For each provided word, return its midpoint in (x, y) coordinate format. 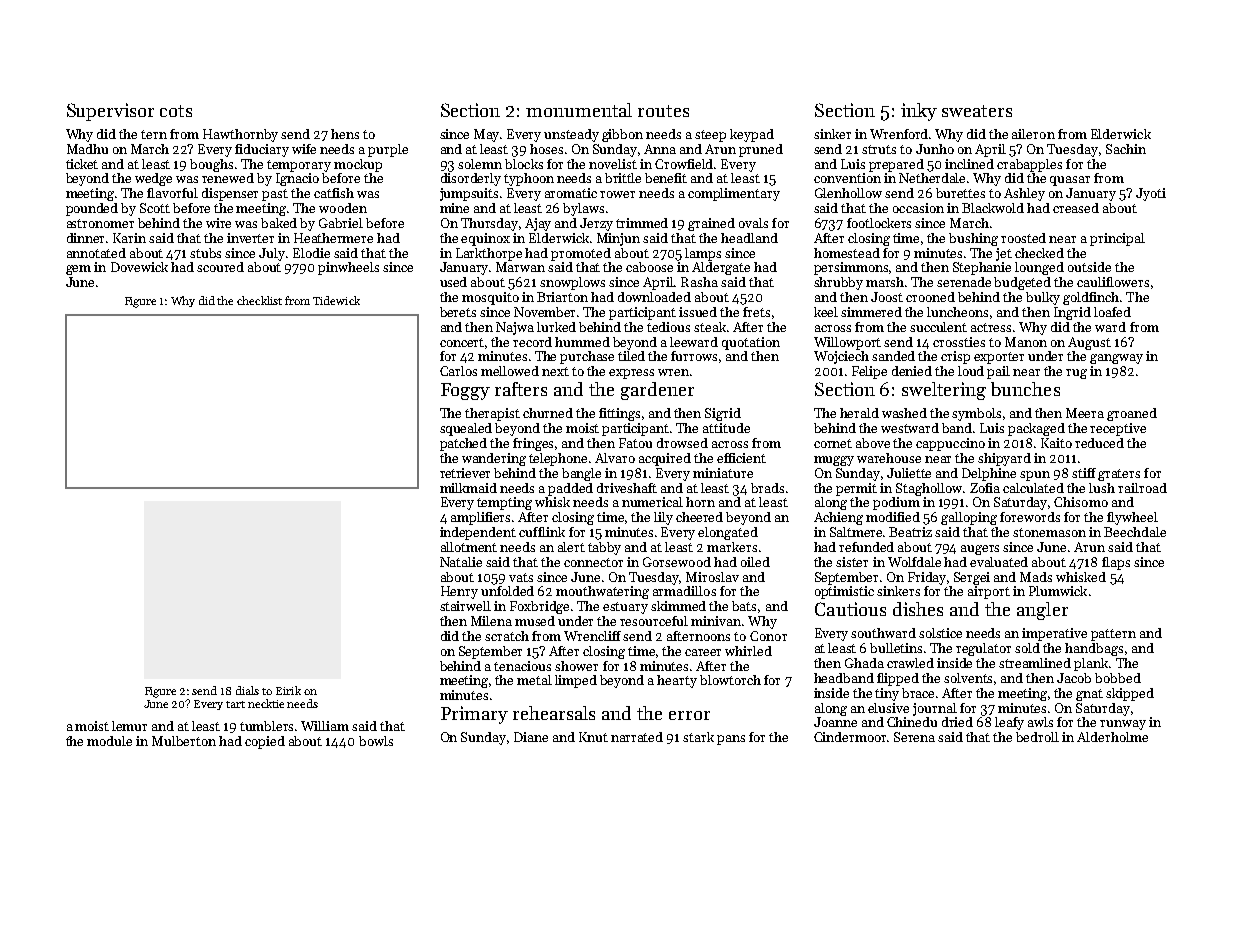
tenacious (522, 666)
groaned (1132, 414)
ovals (753, 223)
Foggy (465, 391)
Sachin (1126, 149)
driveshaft (627, 488)
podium (896, 503)
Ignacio (297, 179)
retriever (465, 473)
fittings (619, 414)
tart (235, 704)
